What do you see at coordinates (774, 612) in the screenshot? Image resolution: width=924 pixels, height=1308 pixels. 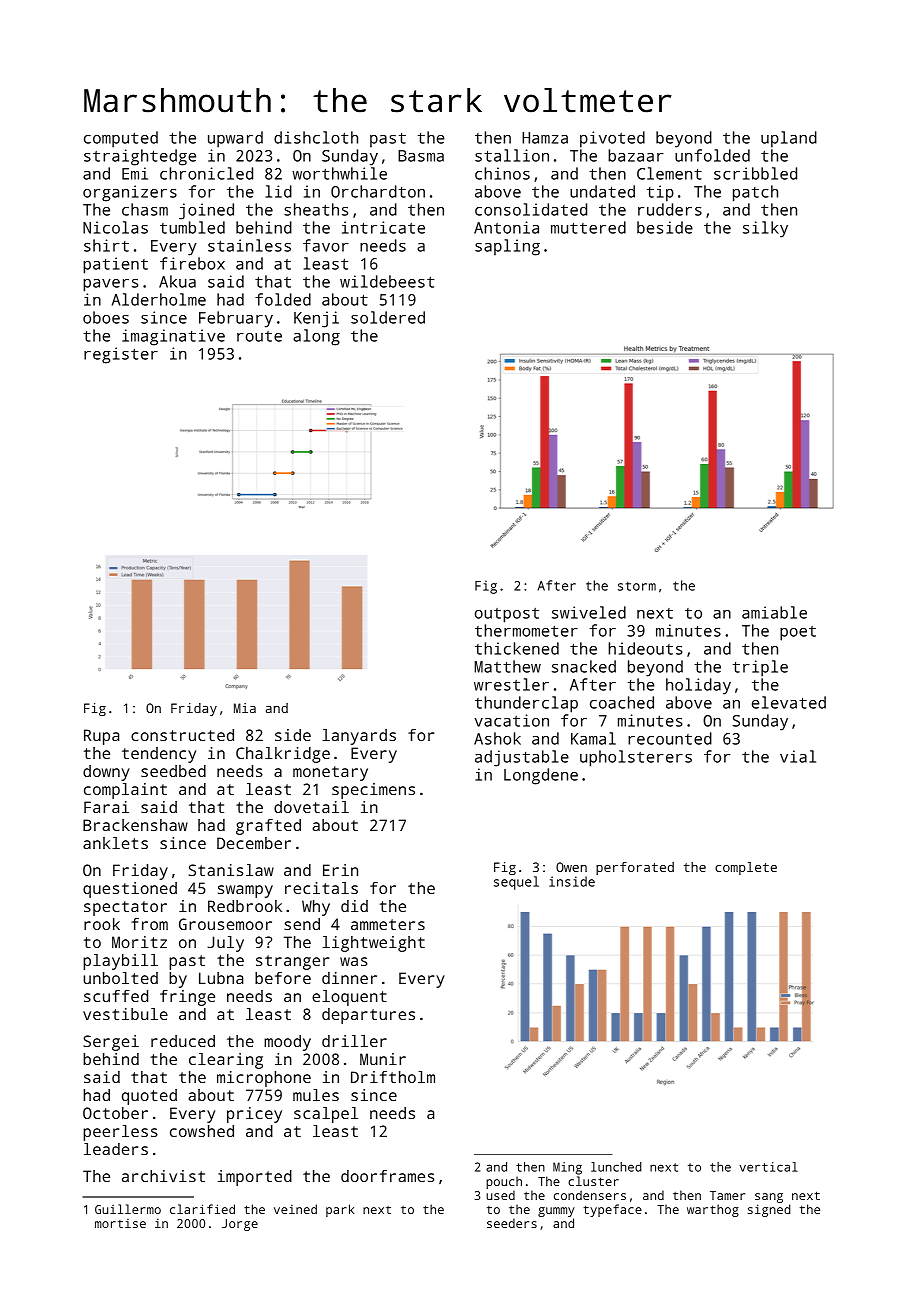 I see `amiable` at bounding box center [774, 612].
